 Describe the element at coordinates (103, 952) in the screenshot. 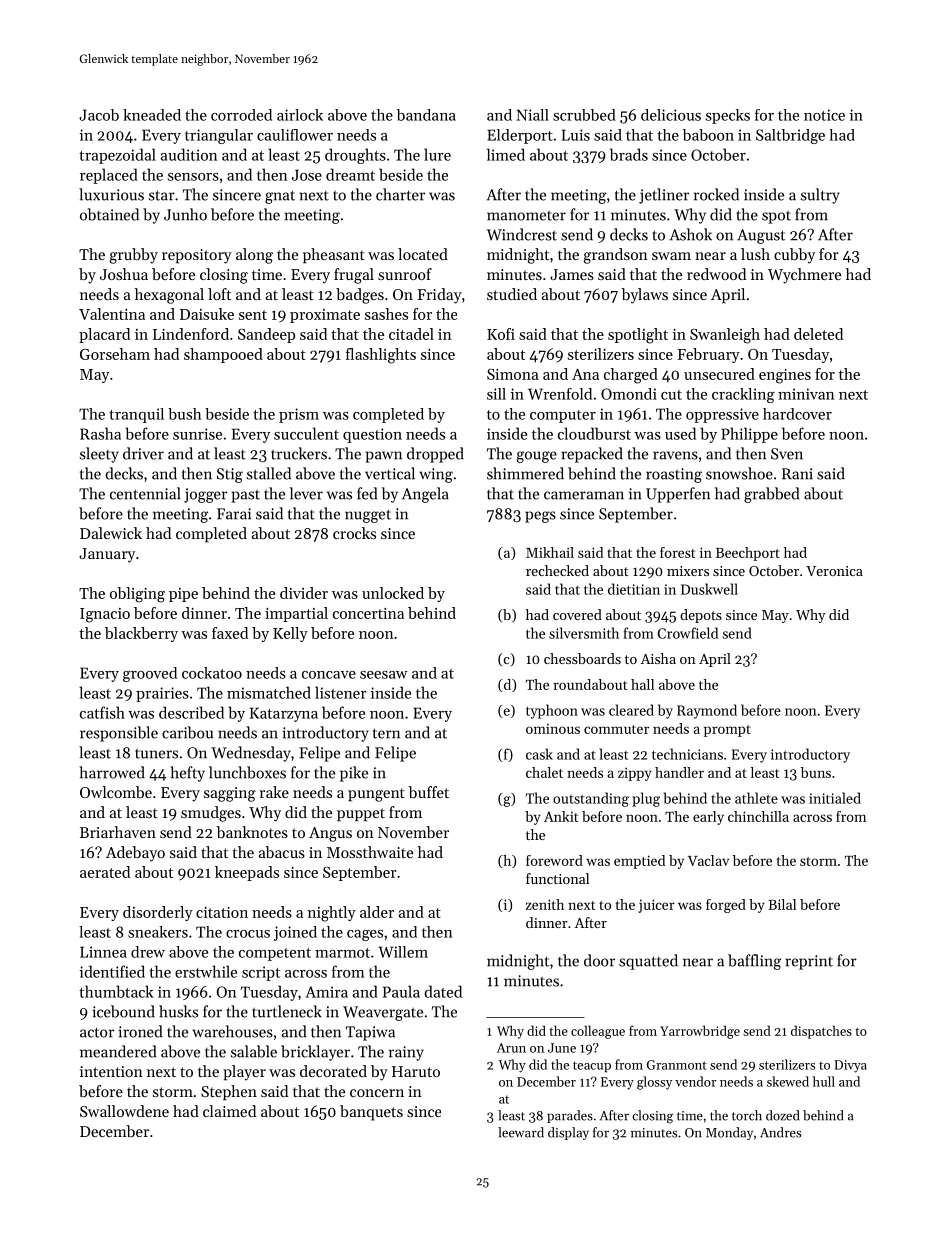

I see `Linnea` at that location.
